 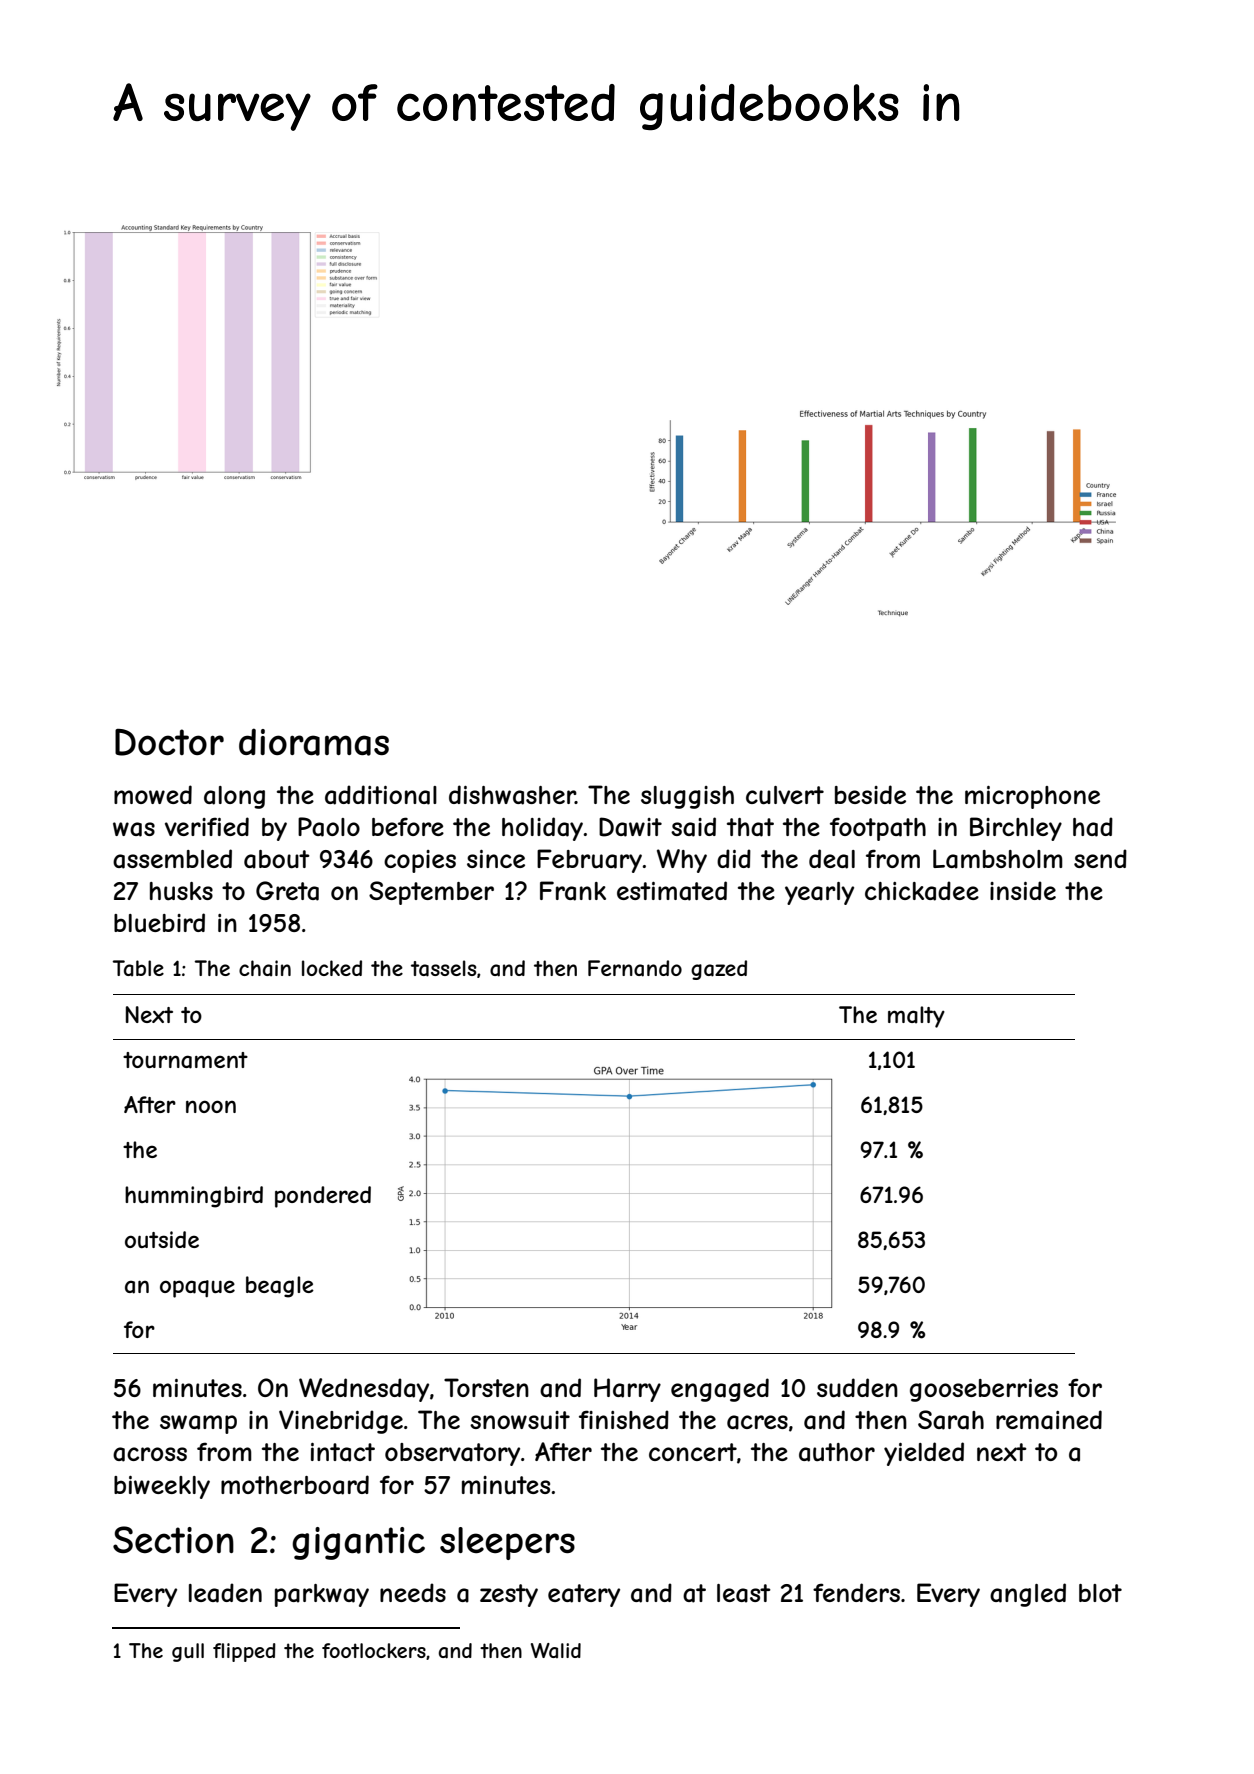 What do you see at coordinates (444, 968) in the page?
I see `tassels` at bounding box center [444, 968].
